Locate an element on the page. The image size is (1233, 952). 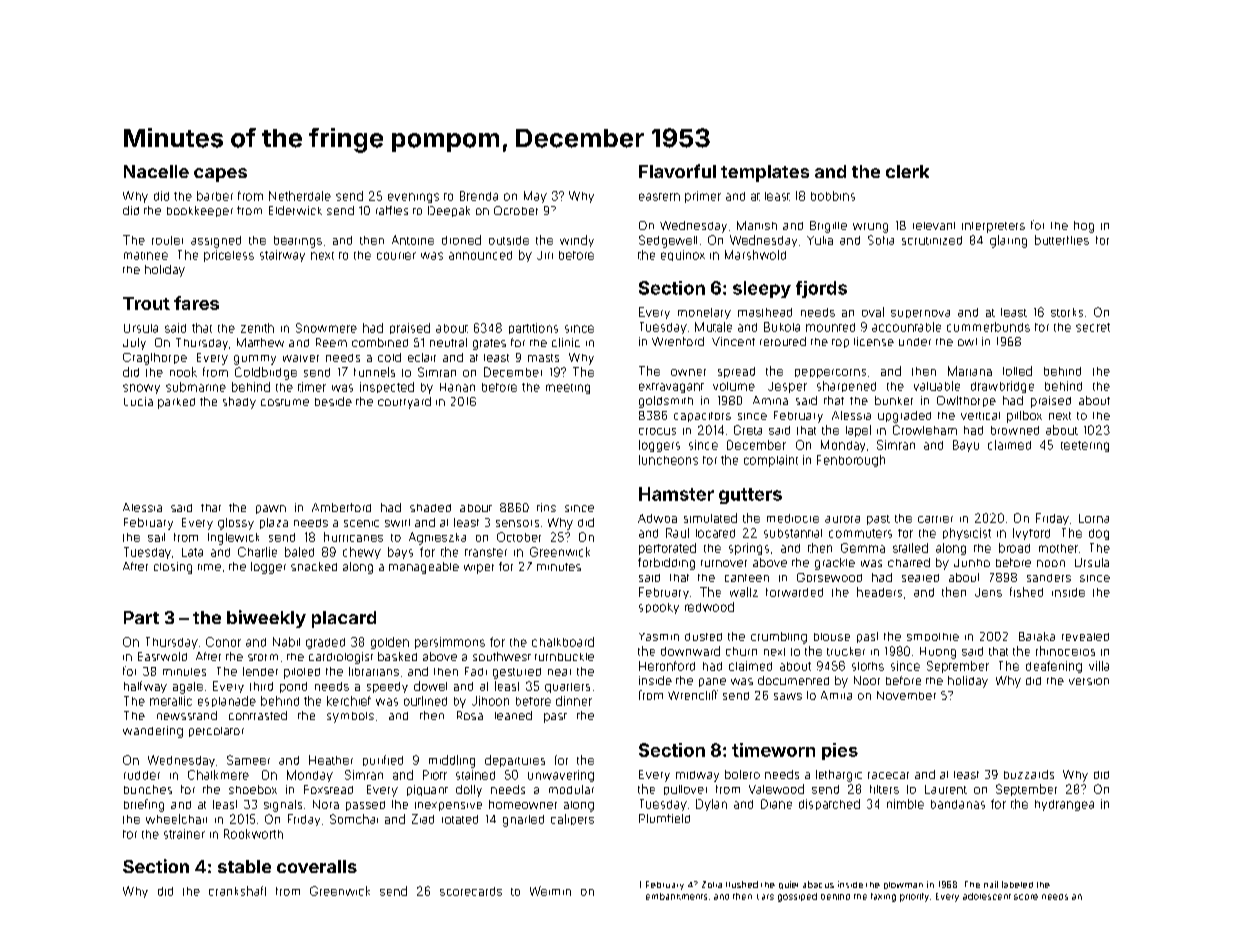
lolled is located at coordinates (1017, 371).
